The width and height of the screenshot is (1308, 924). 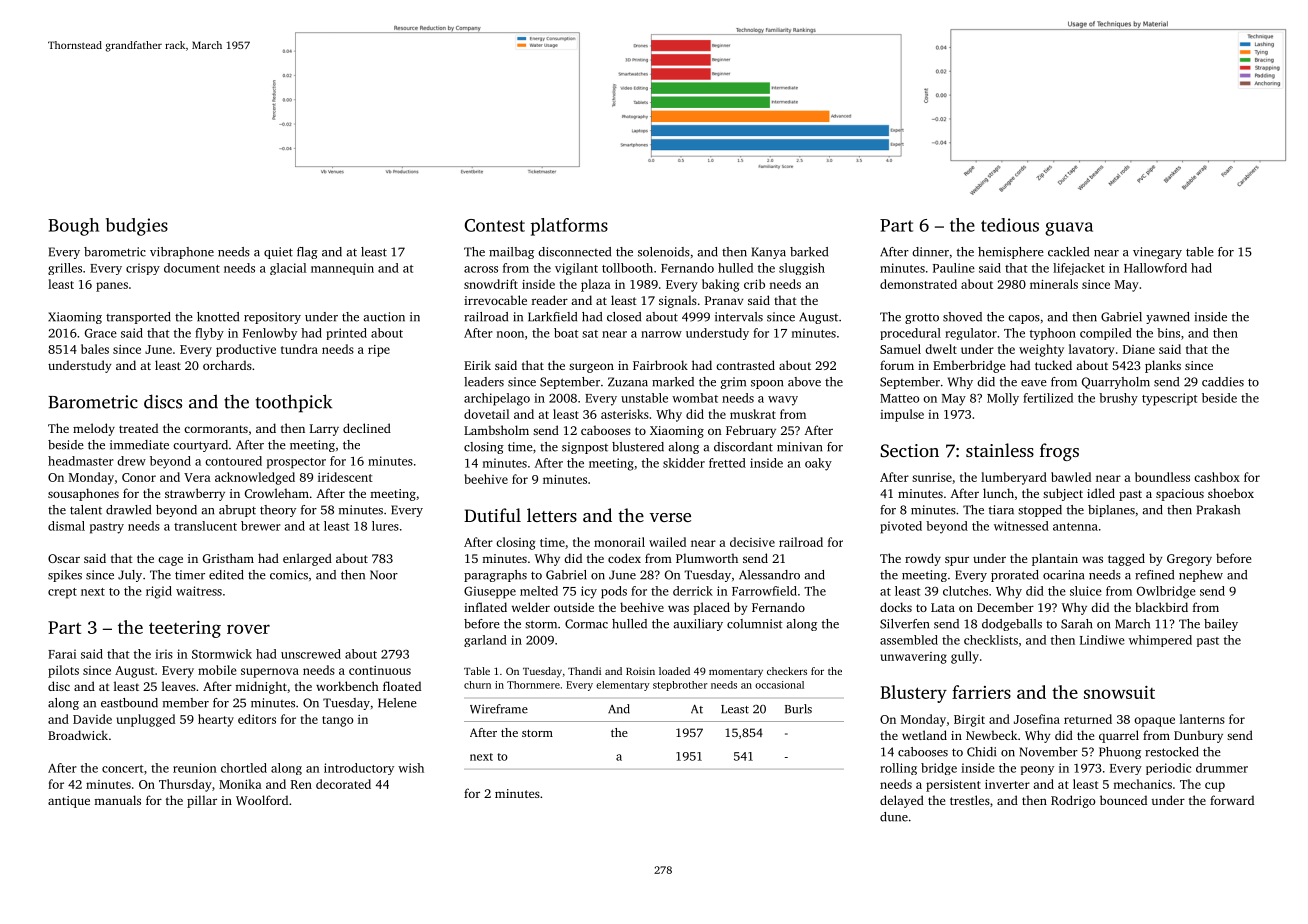 I want to click on oaky, so click(x=818, y=464).
